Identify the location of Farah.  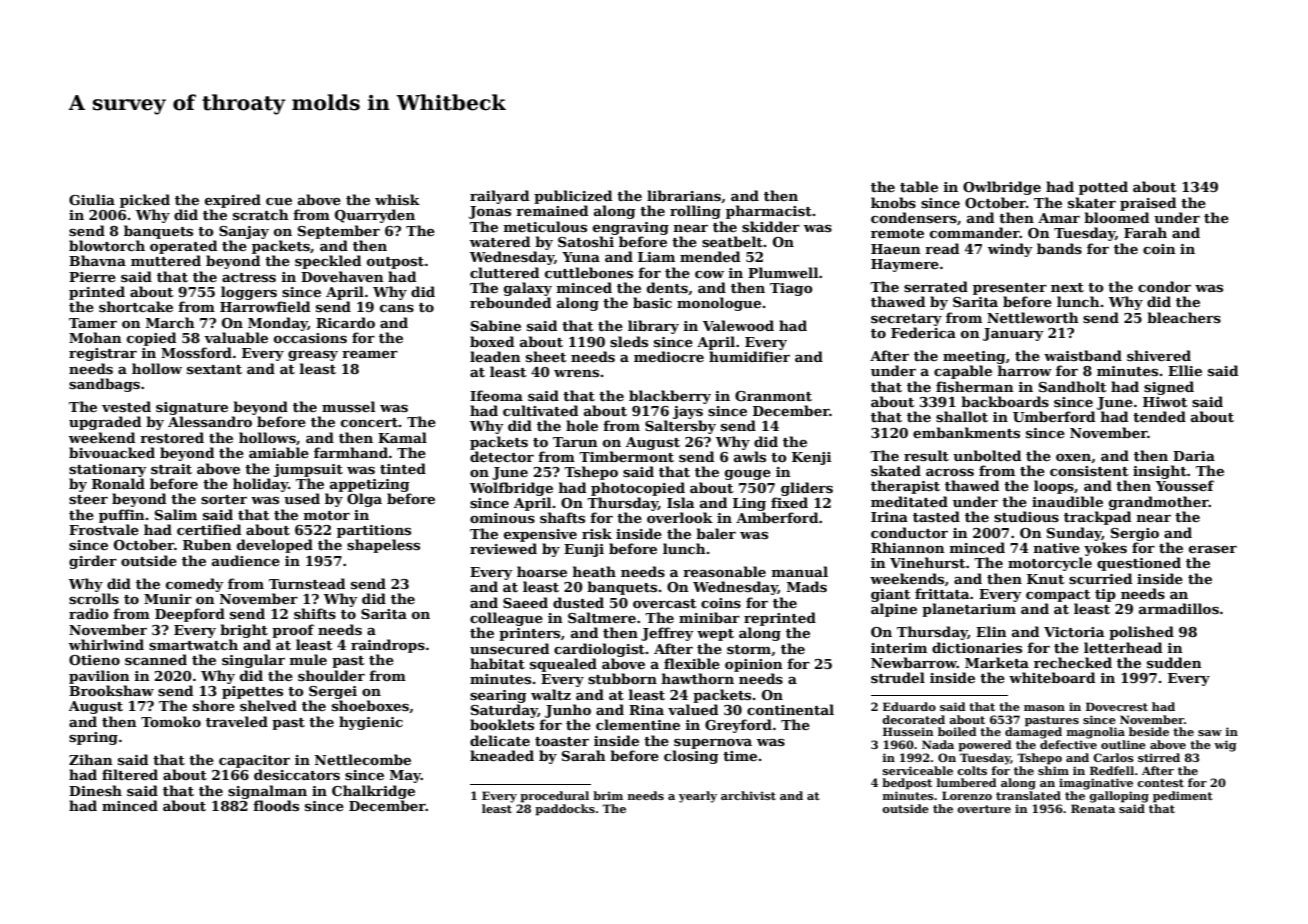
(1145, 232).
